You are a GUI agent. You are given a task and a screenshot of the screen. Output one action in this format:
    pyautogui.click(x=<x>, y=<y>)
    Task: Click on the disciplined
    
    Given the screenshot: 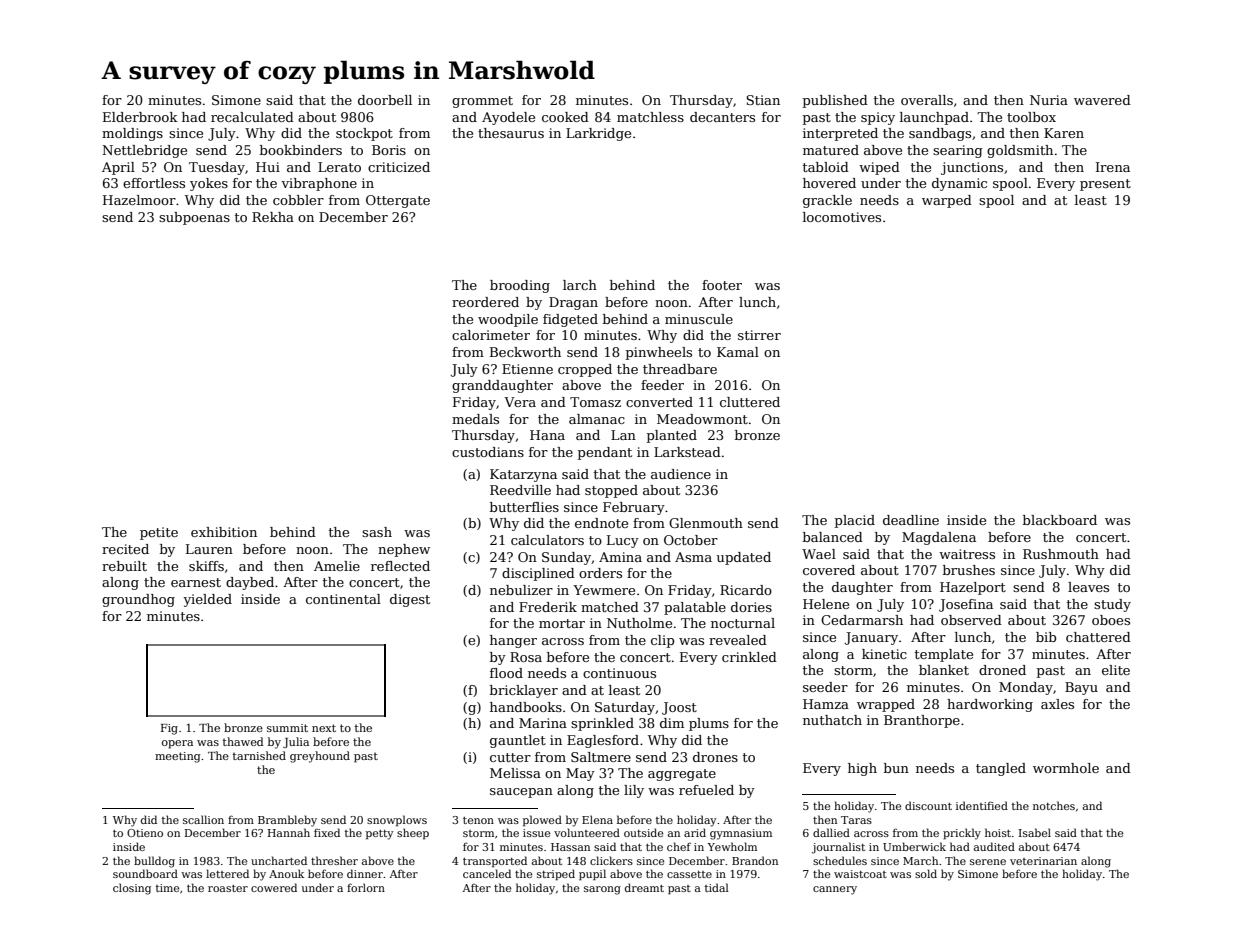 What is the action you would take?
    pyautogui.click(x=538, y=574)
